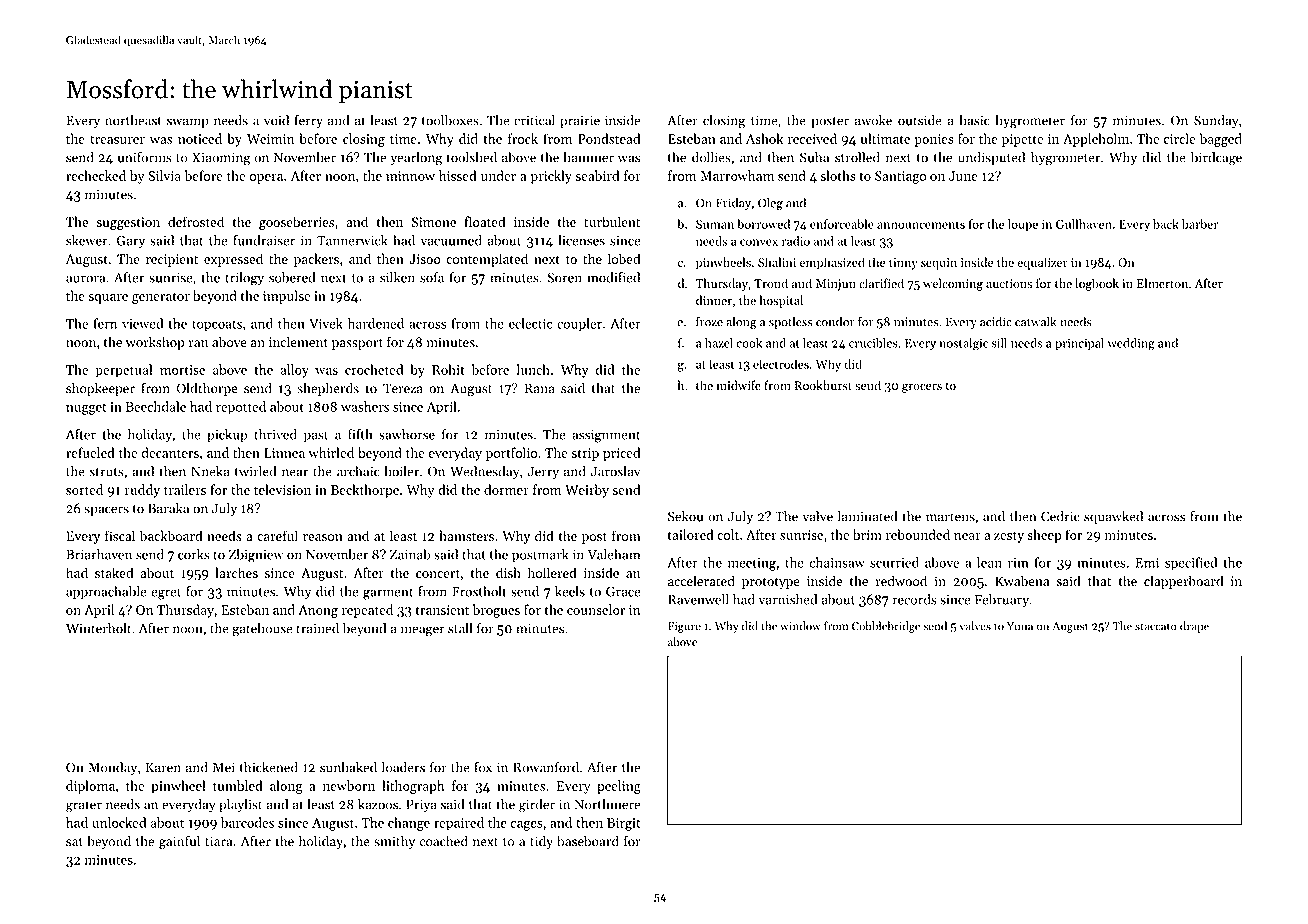  I want to click on tiara, so click(218, 841).
